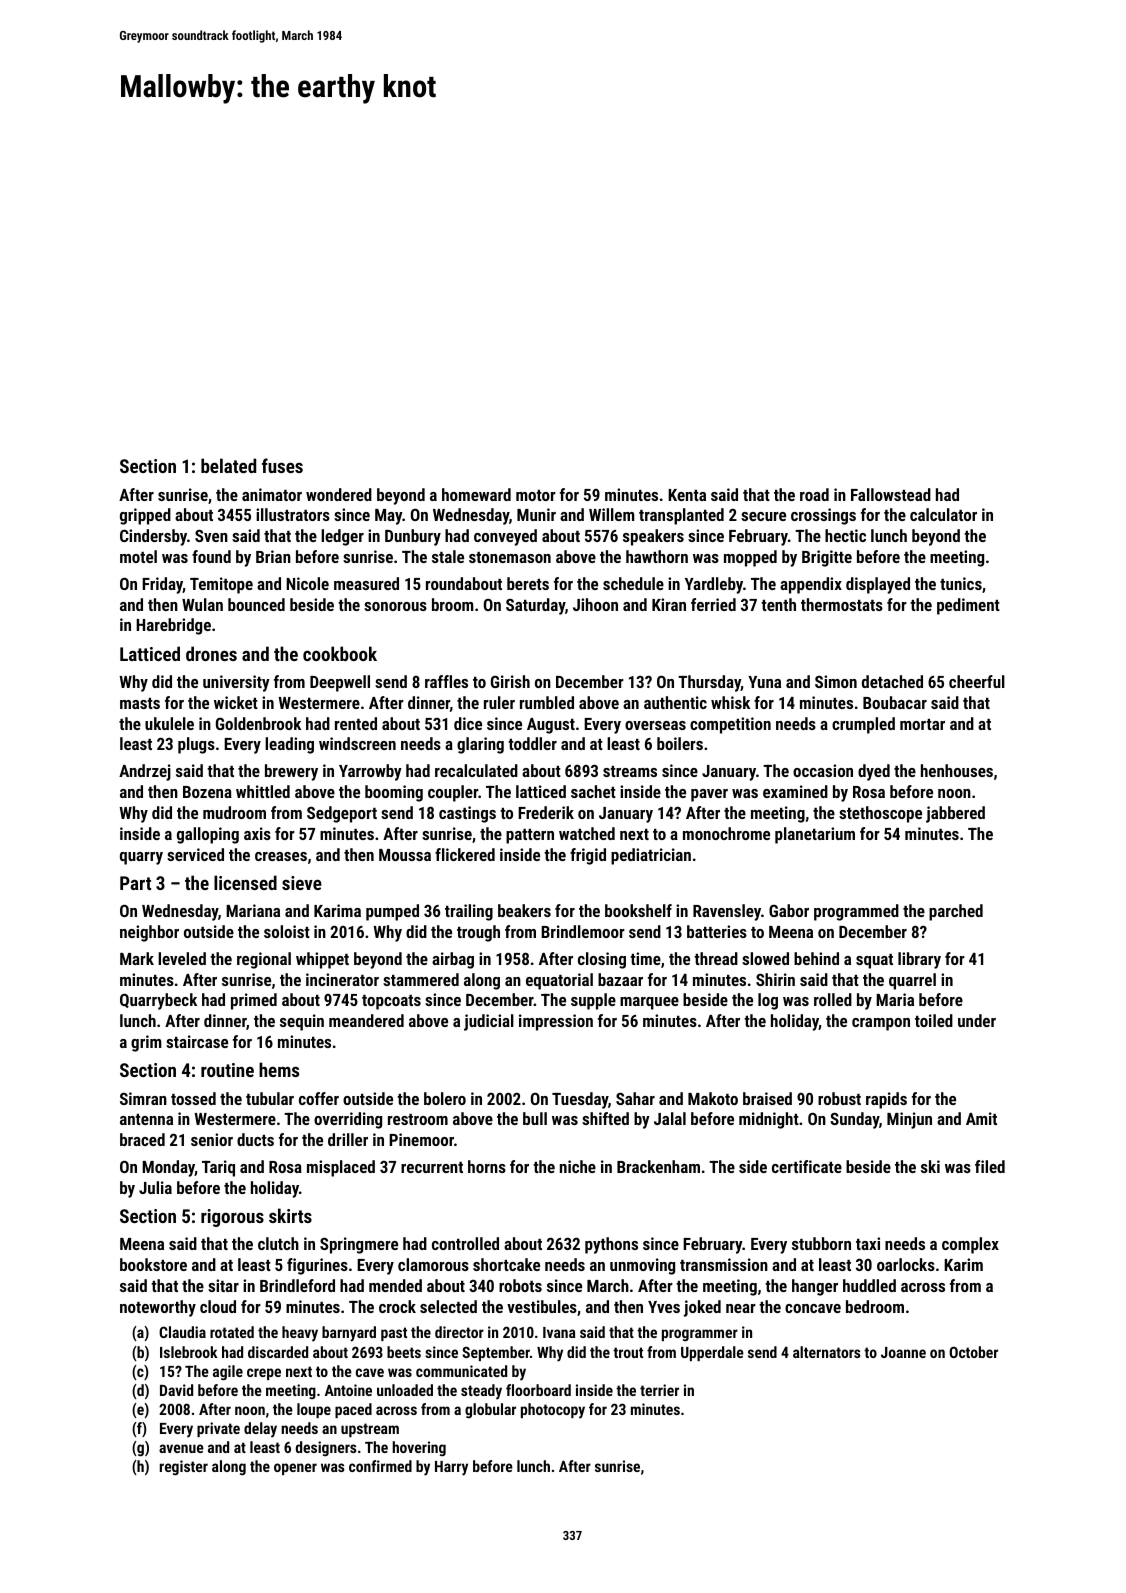  I want to click on log, so click(768, 1001).
